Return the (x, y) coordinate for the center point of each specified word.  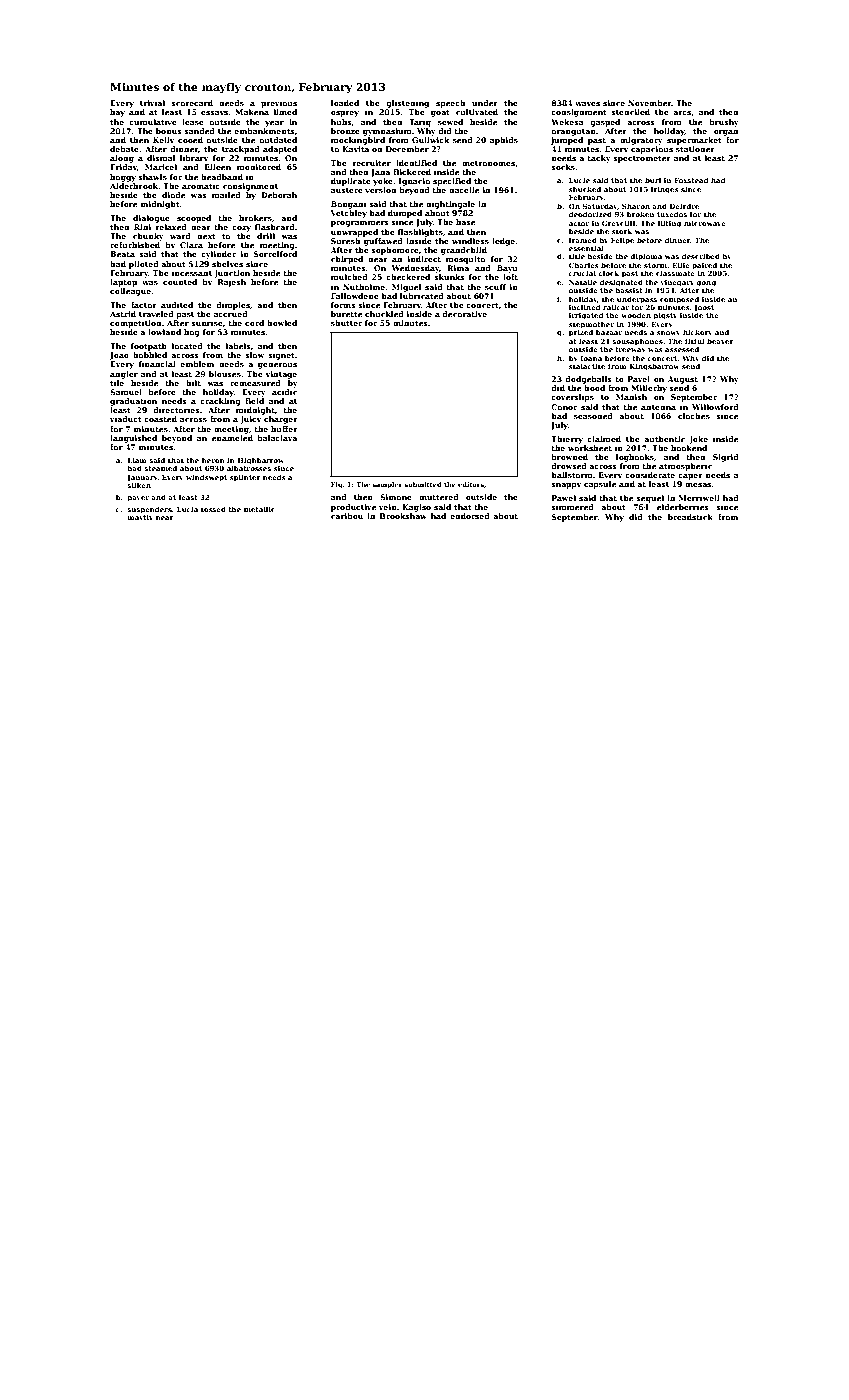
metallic (259, 509)
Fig (337, 485)
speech (450, 104)
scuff (496, 287)
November (650, 103)
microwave (705, 223)
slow (254, 355)
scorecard (192, 103)
